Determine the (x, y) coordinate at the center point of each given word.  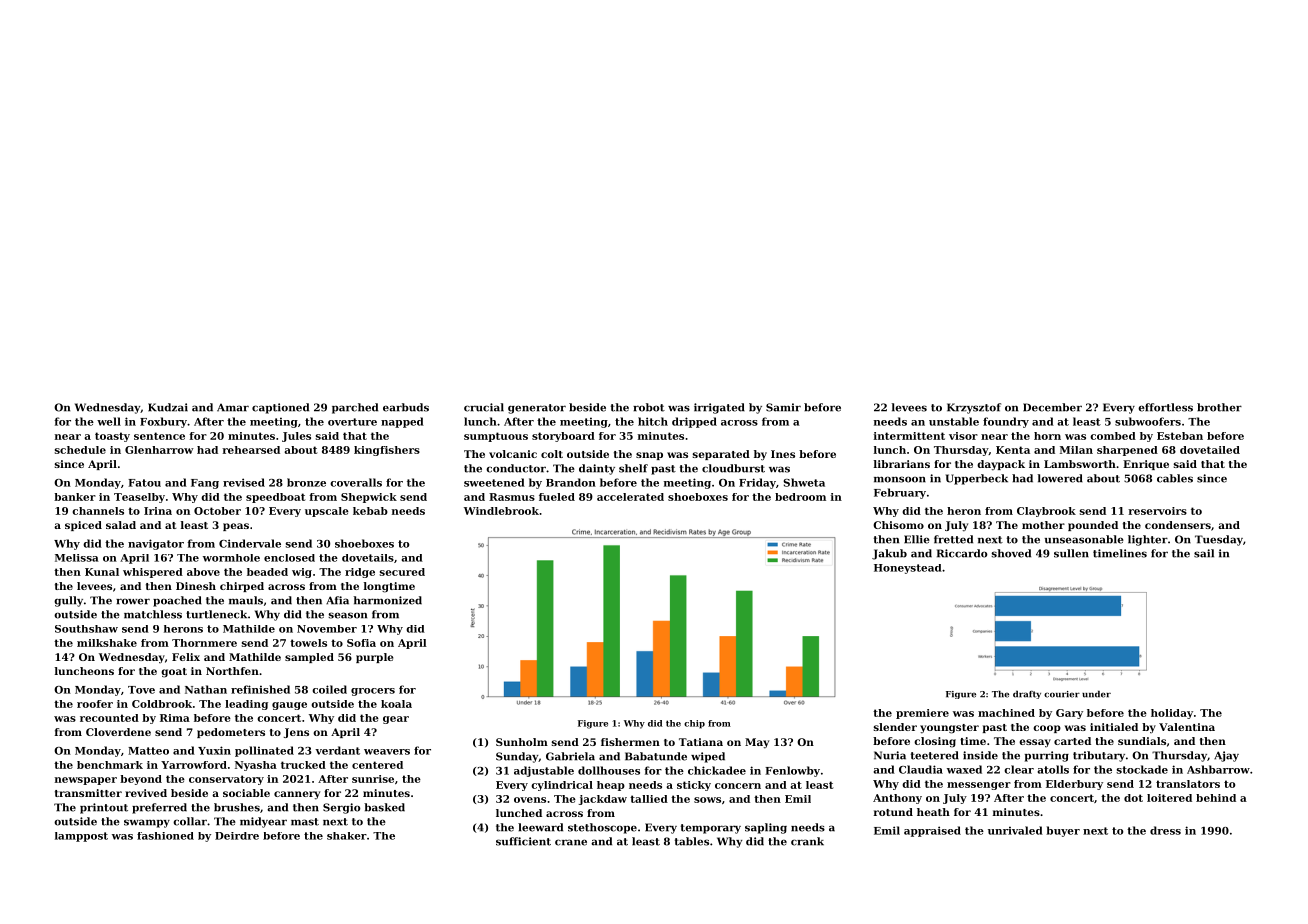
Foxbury (163, 422)
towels (308, 643)
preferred (159, 808)
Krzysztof (974, 408)
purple (374, 658)
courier (1062, 694)
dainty (597, 469)
